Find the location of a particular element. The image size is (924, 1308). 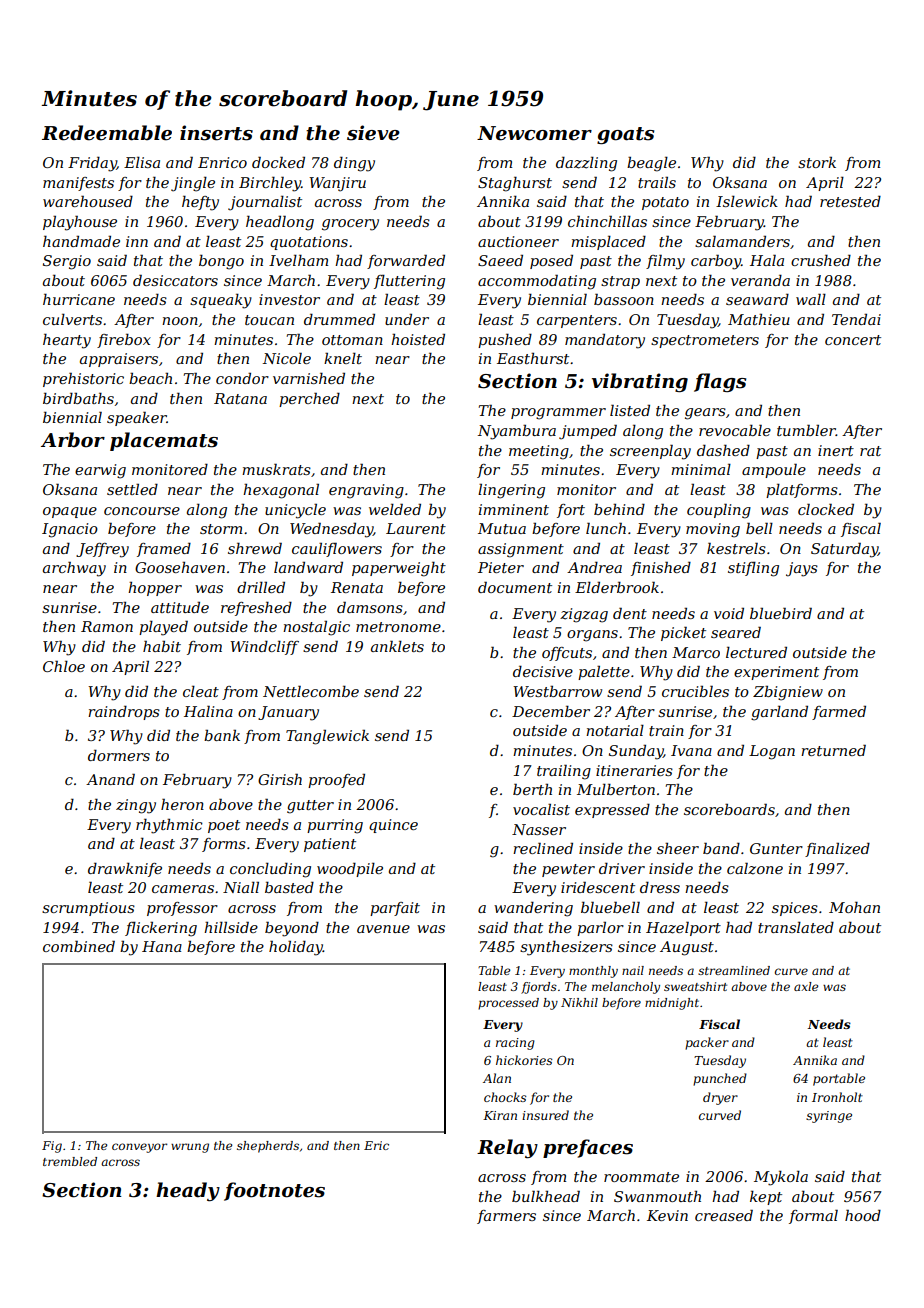

quince is located at coordinates (393, 826).
